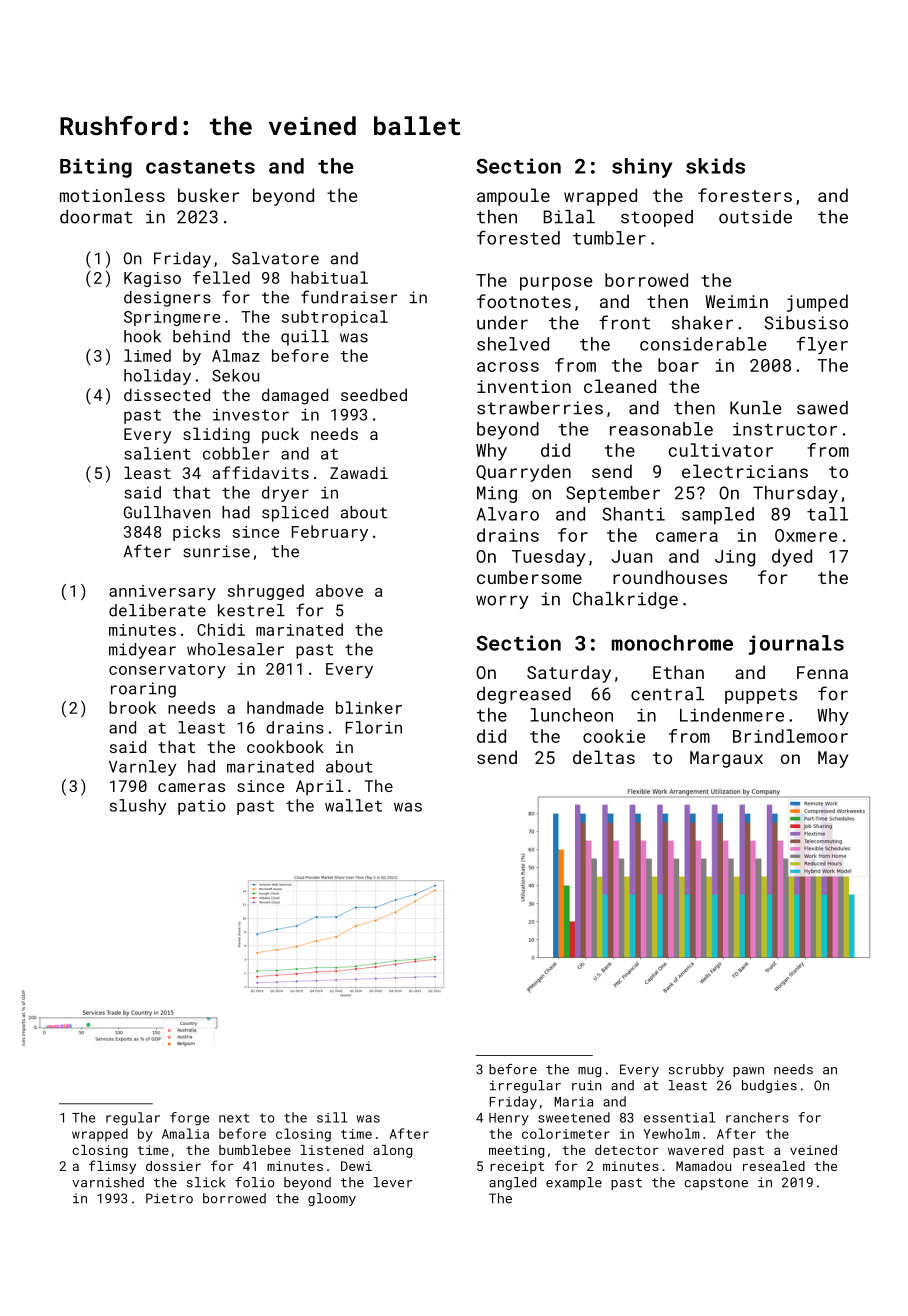  Describe the element at coordinates (569, 217) in the image. I see `Bilal` at that location.
